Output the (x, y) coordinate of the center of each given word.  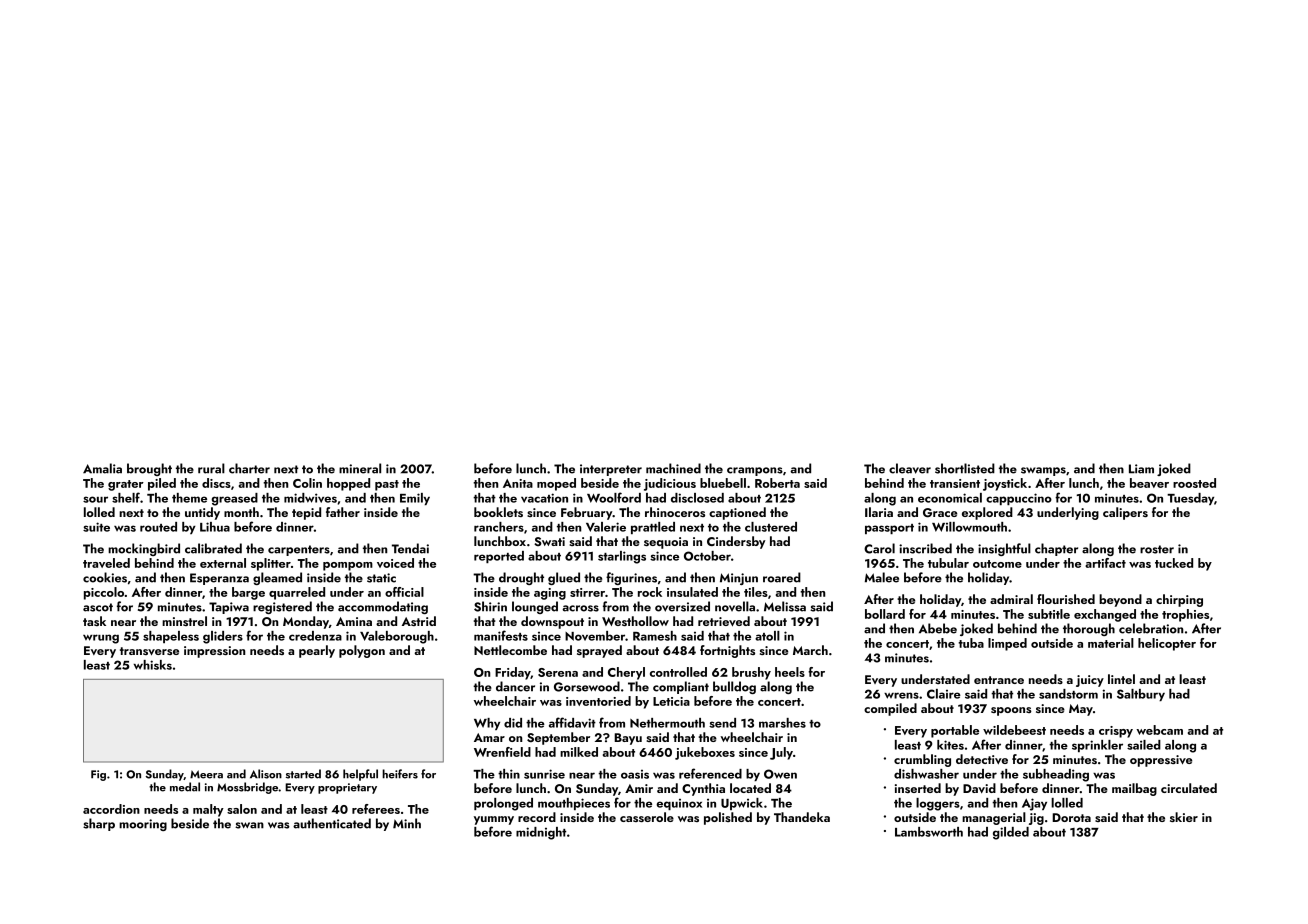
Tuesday (1190, 499)
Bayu (628, 739)
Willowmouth (969, 527)
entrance (999, 680)
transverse (149, 651)
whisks (152, 665)
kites (950, 745)
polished (728, 818)
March (810, 650)
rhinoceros (675, 512)
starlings (622, 557)
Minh (407, 823)
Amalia (102, 468)
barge (248, 593)
